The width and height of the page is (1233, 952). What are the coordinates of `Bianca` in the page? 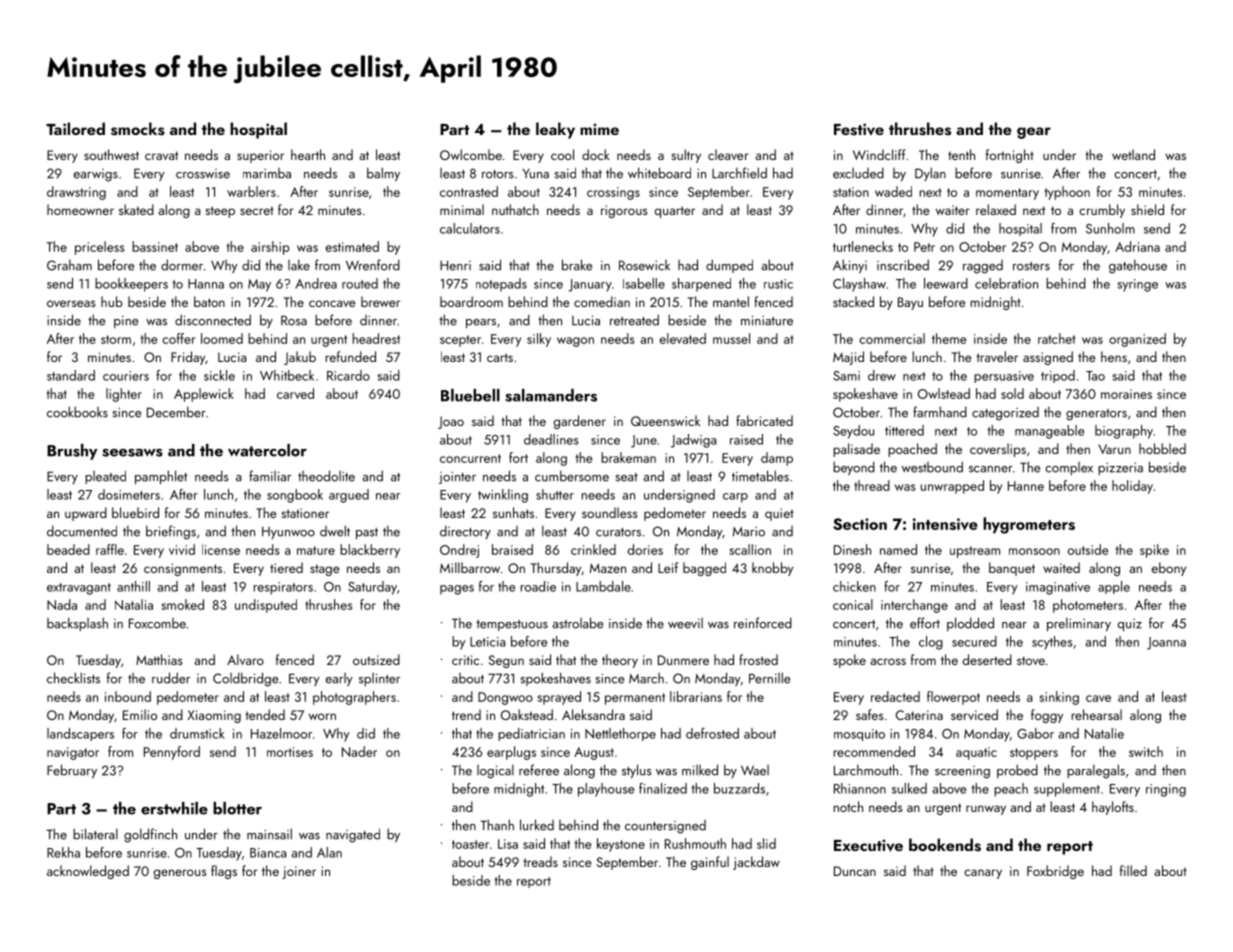 It's located at (268, 853).
